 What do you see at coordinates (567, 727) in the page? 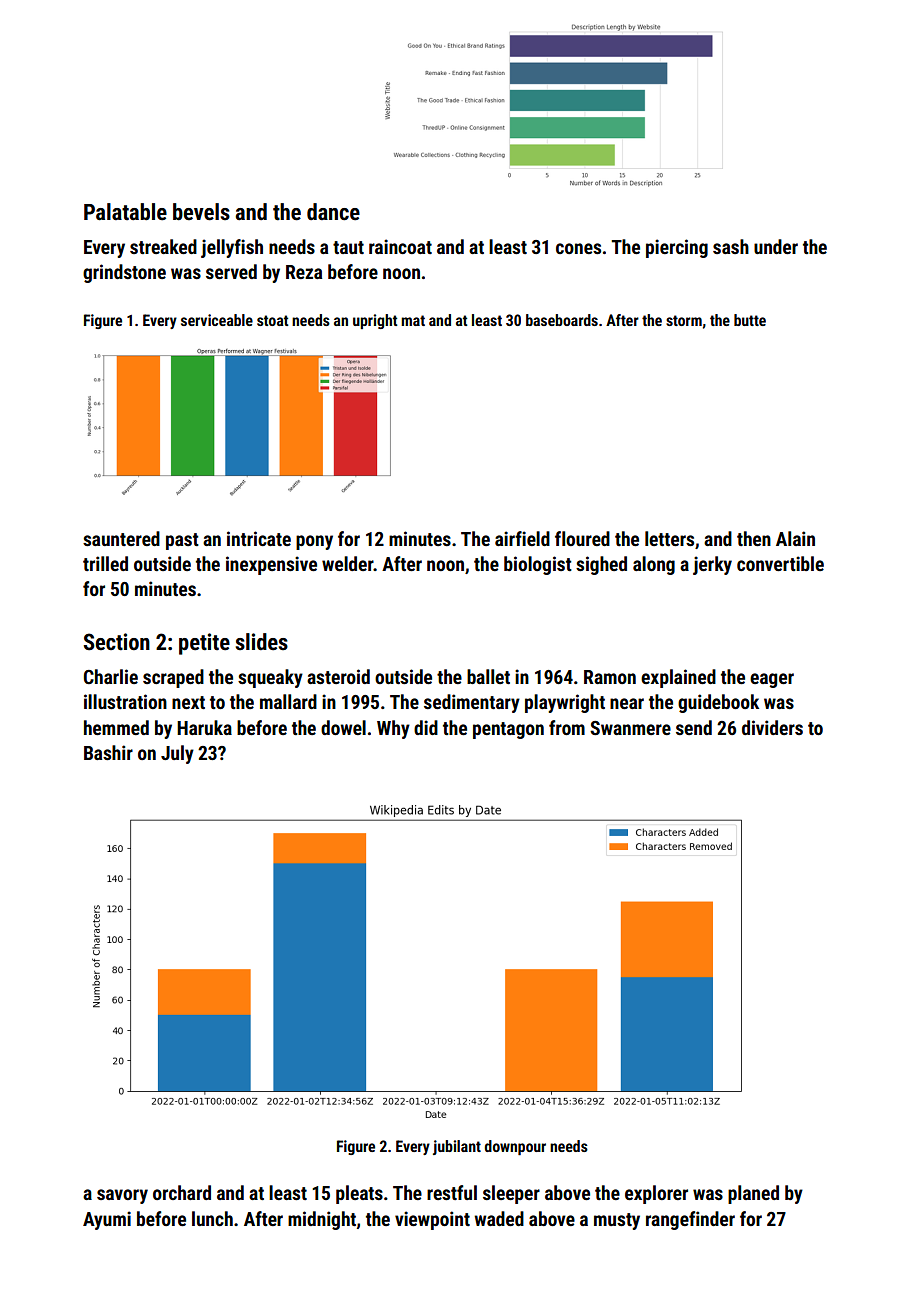
I see `from` at bounding box center [567, 727].
